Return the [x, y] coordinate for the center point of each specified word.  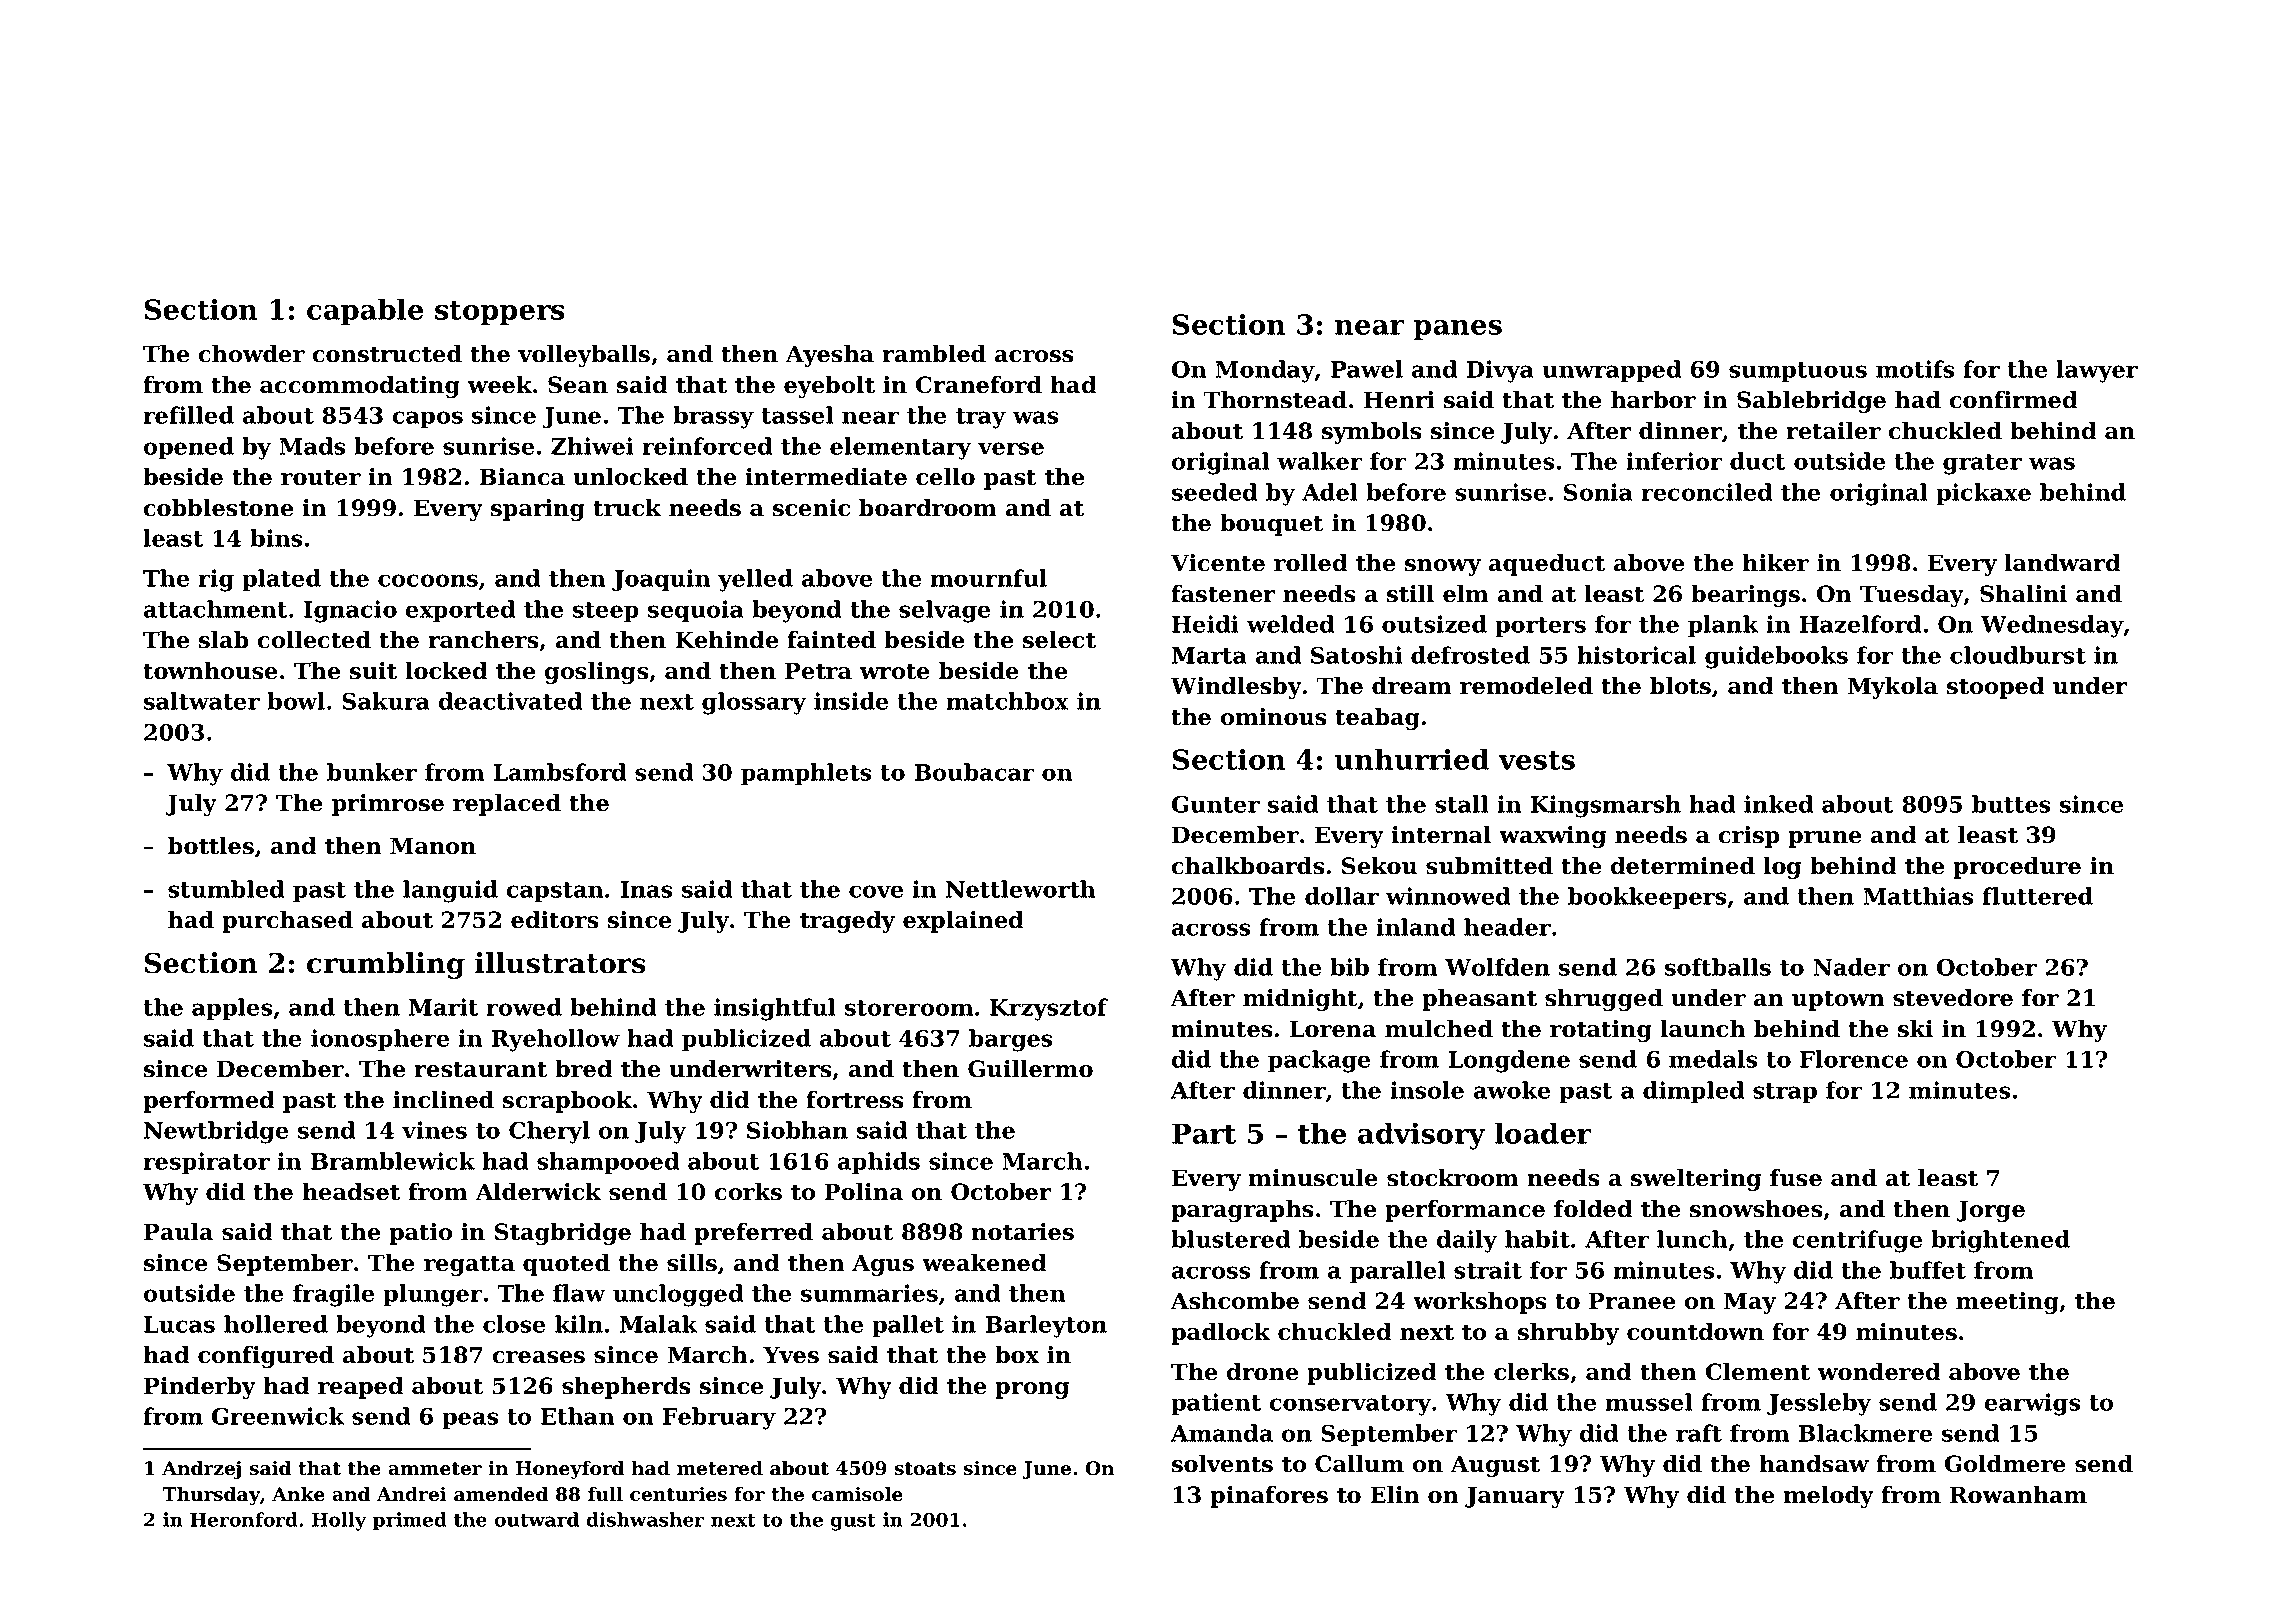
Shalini [2023, 594]
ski [1915, 1029]
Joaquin [661, 580]
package [1319, 1061]
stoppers [500, 313]
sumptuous [1798, 372]
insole [1427, 1090]
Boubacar [974, 772]
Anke [298, 1494]
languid [450, 891]
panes [1457, 330]
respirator [206, 1163]
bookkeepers [1647, 898]
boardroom [928, 508]
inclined [443, 1100]
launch [1703, 1029]
